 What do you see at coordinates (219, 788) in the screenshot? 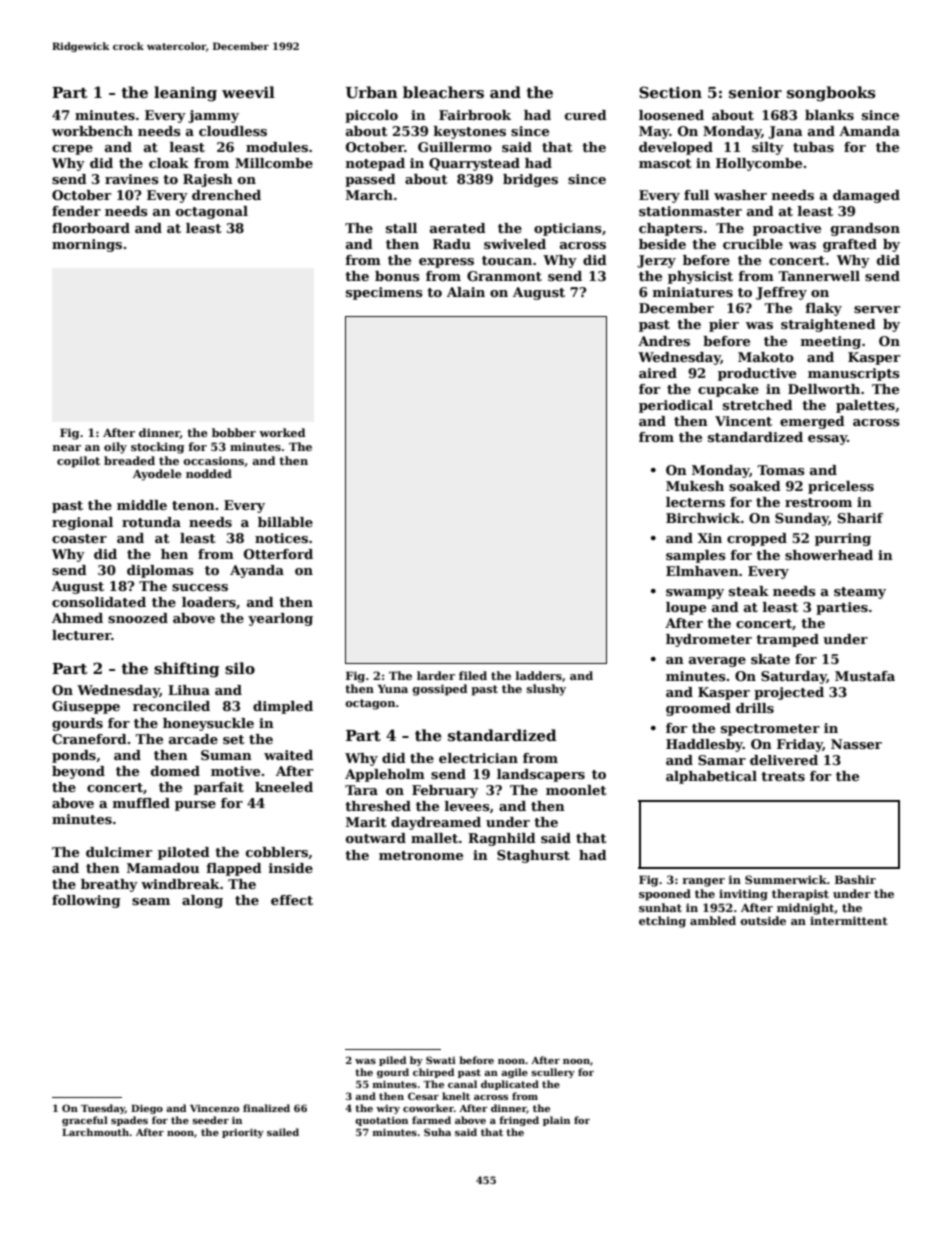
I see `parfait` at bounding box center [219, 788].
